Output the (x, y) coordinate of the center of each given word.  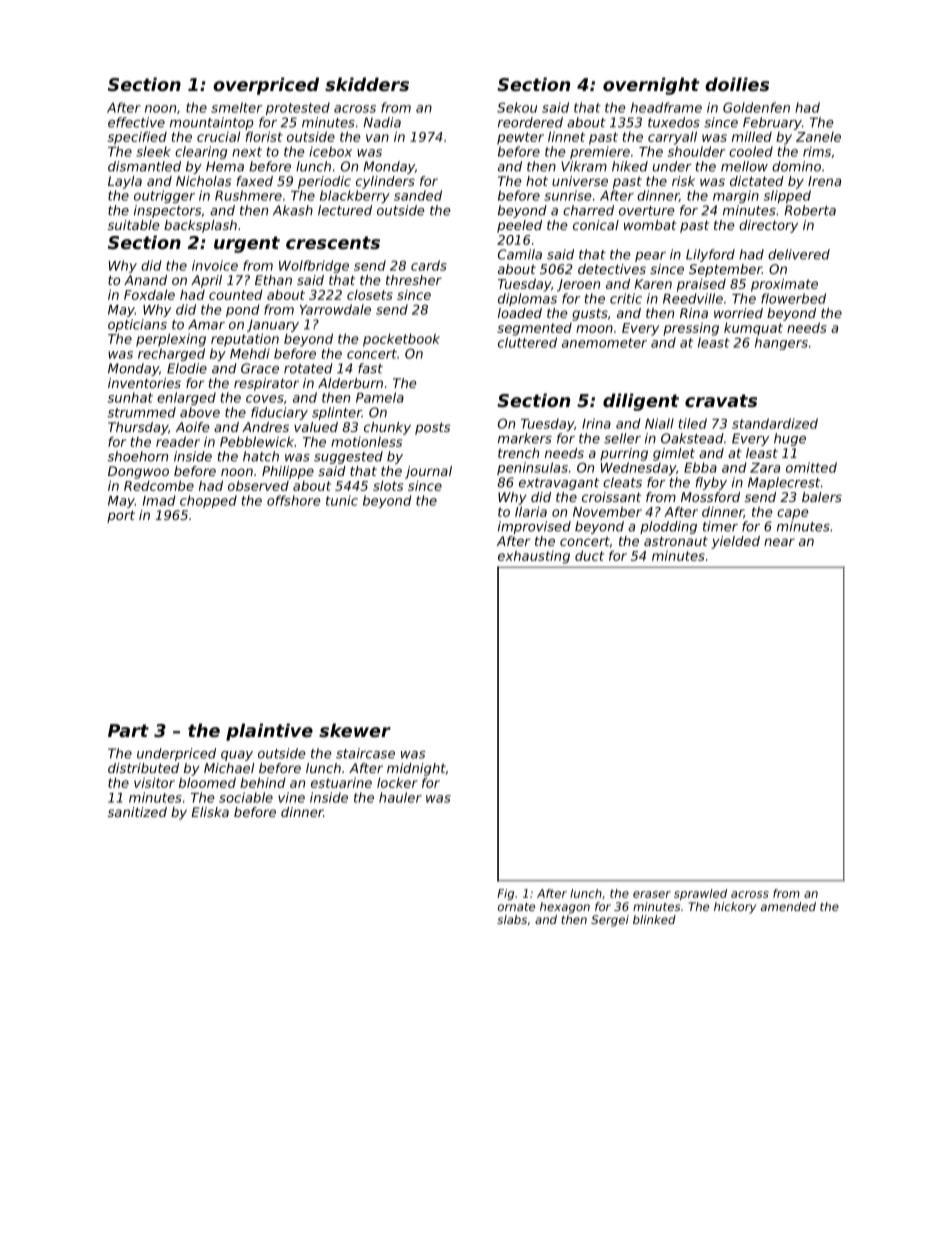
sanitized (137, 812)
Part (128, 730)
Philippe (288, 472)
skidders (367, 84)
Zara (765, 468)
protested (298, 108)
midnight (416, 769)
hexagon (565, 908)
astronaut (676, 541)
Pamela (380, 397)
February (772, 123)
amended (788, 906)
